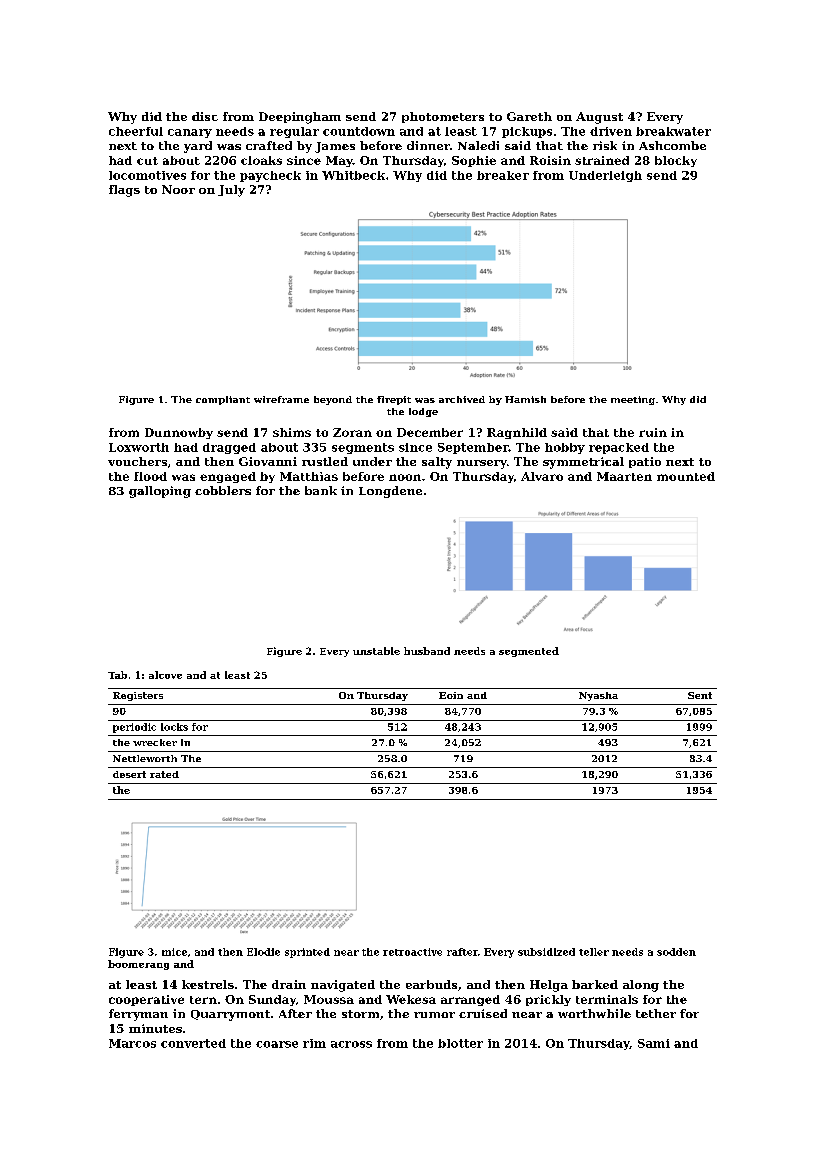 Image resolution: width=825 pixels, height=1170 pixels. What do you see at coordinates (376, 651) in the image?
I see `unstable` at bounding box center [376, 651].
